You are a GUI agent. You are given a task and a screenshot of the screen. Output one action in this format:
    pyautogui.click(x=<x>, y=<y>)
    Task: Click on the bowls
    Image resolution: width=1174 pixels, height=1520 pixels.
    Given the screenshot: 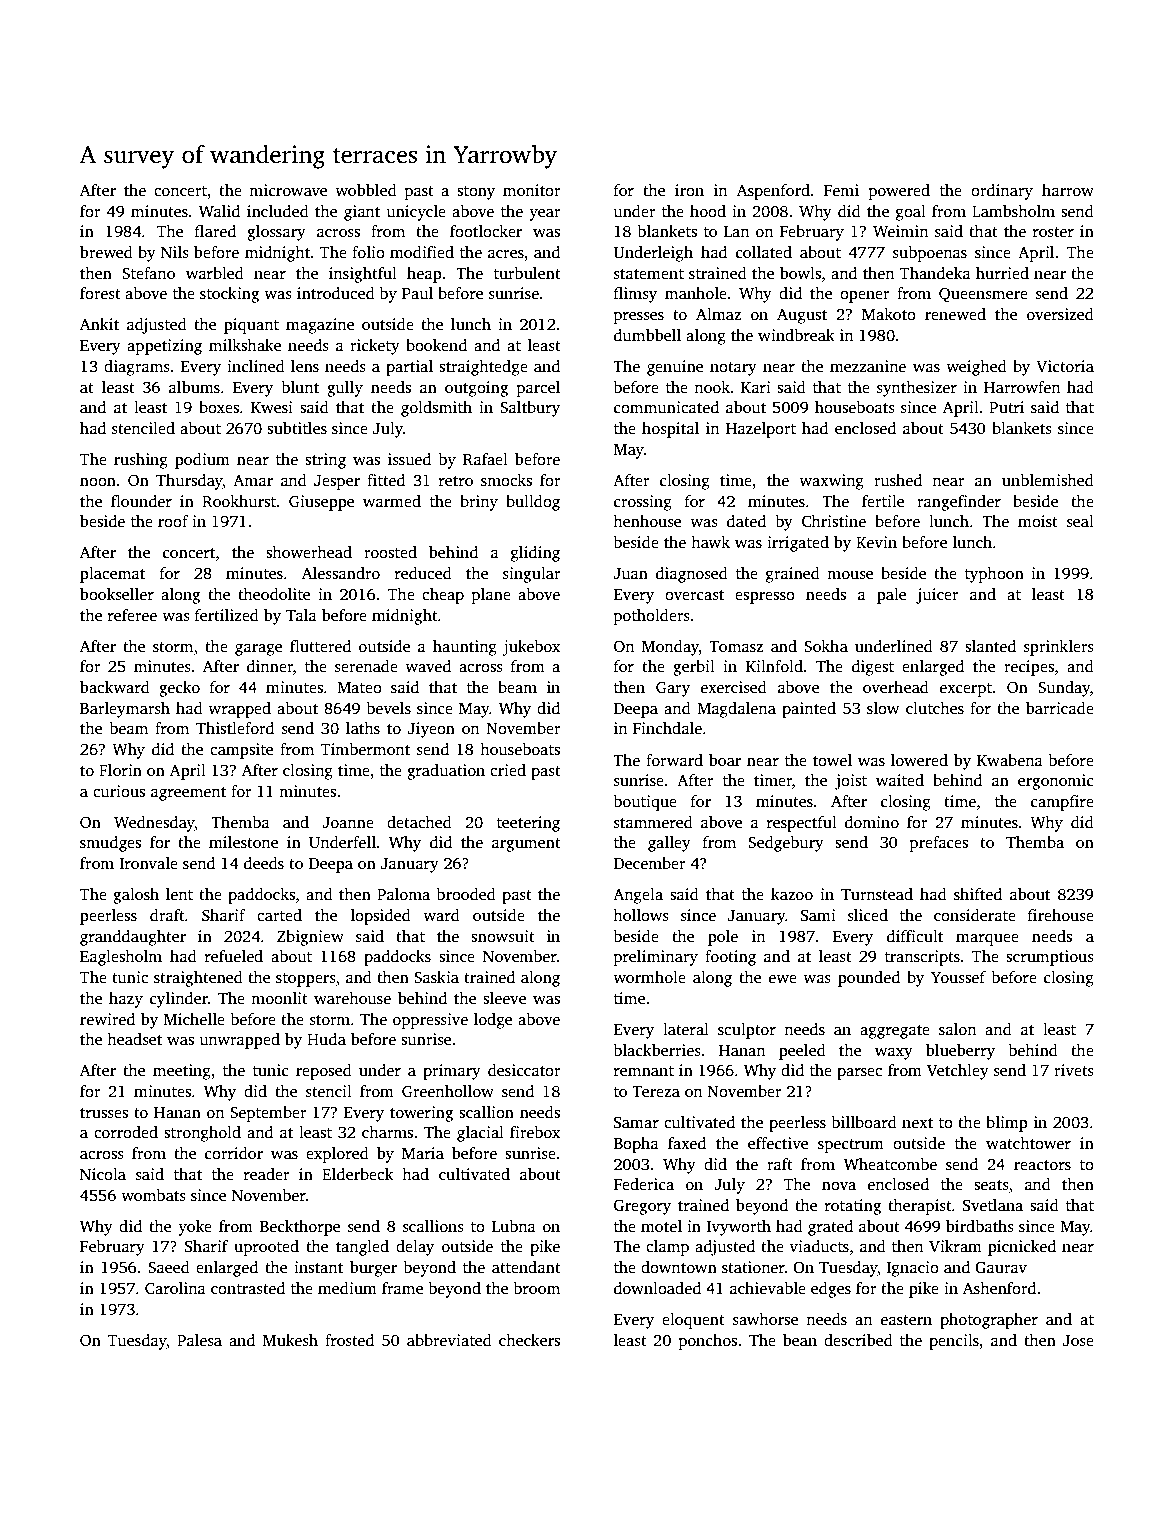 What is the action you would take?
    pyautogui.click(x=800, y=273)
